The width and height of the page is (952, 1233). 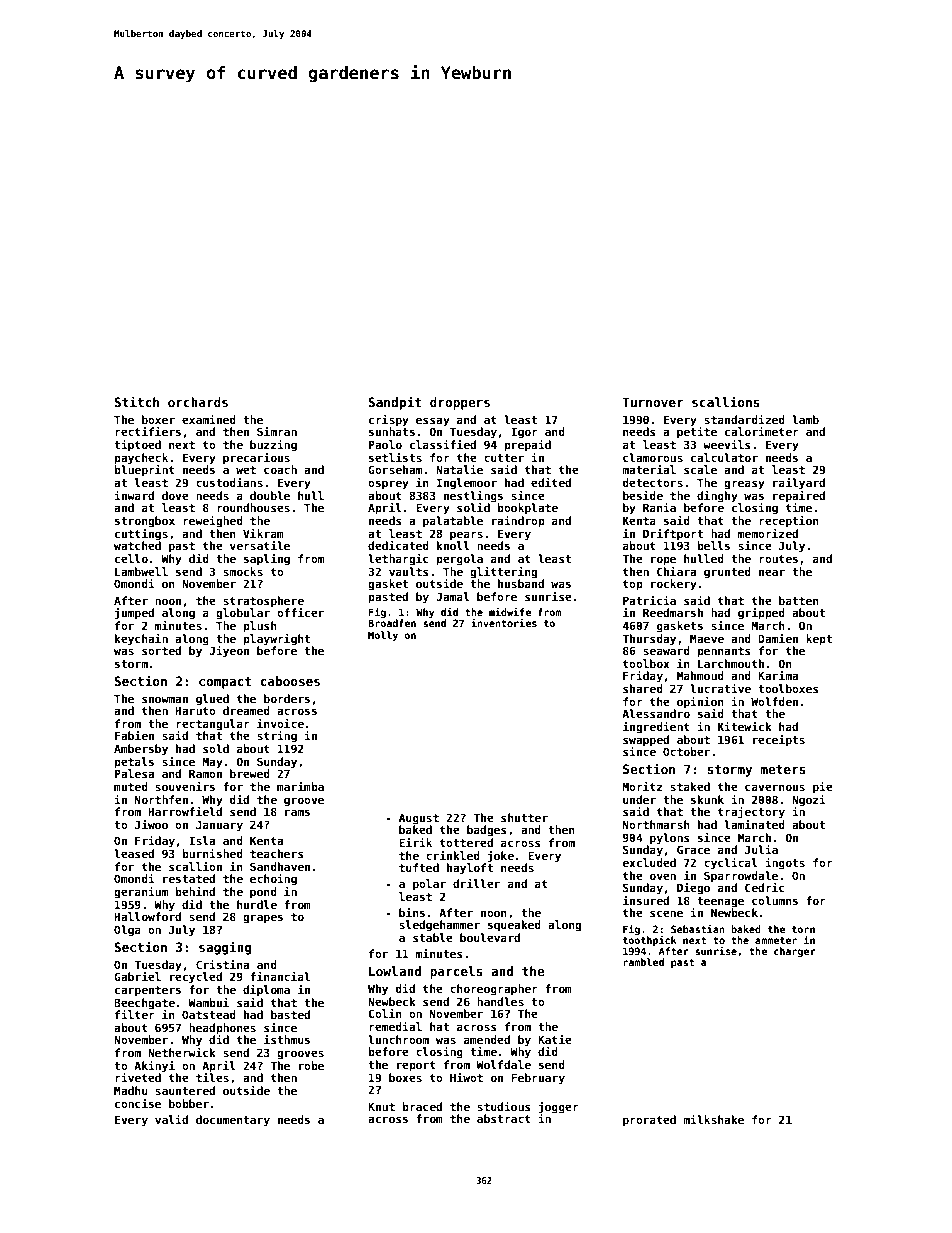 I want to click on Turnover, so click(x=653, y=402).
